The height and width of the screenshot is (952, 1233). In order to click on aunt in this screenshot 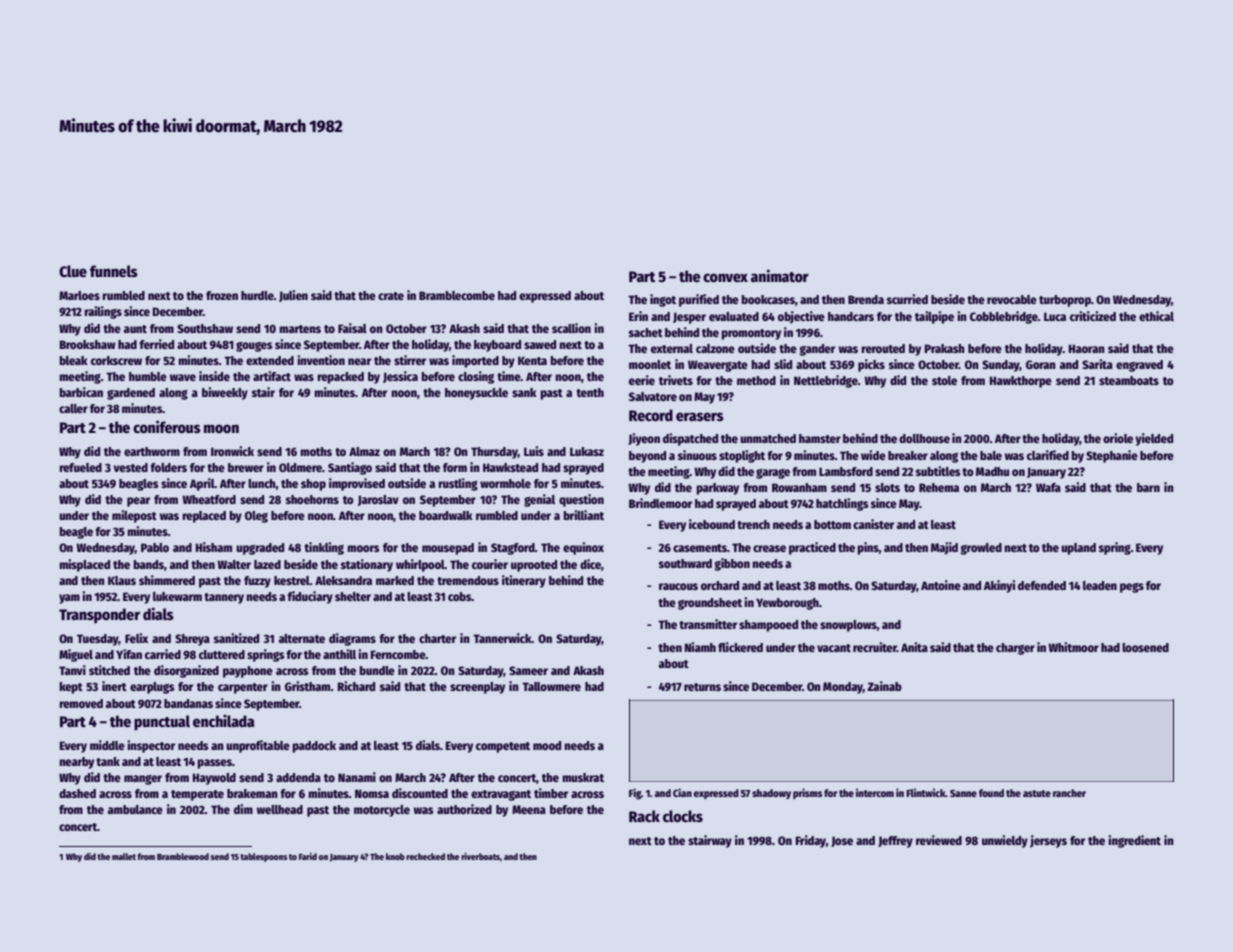, I will do `click(135, 329)`.
